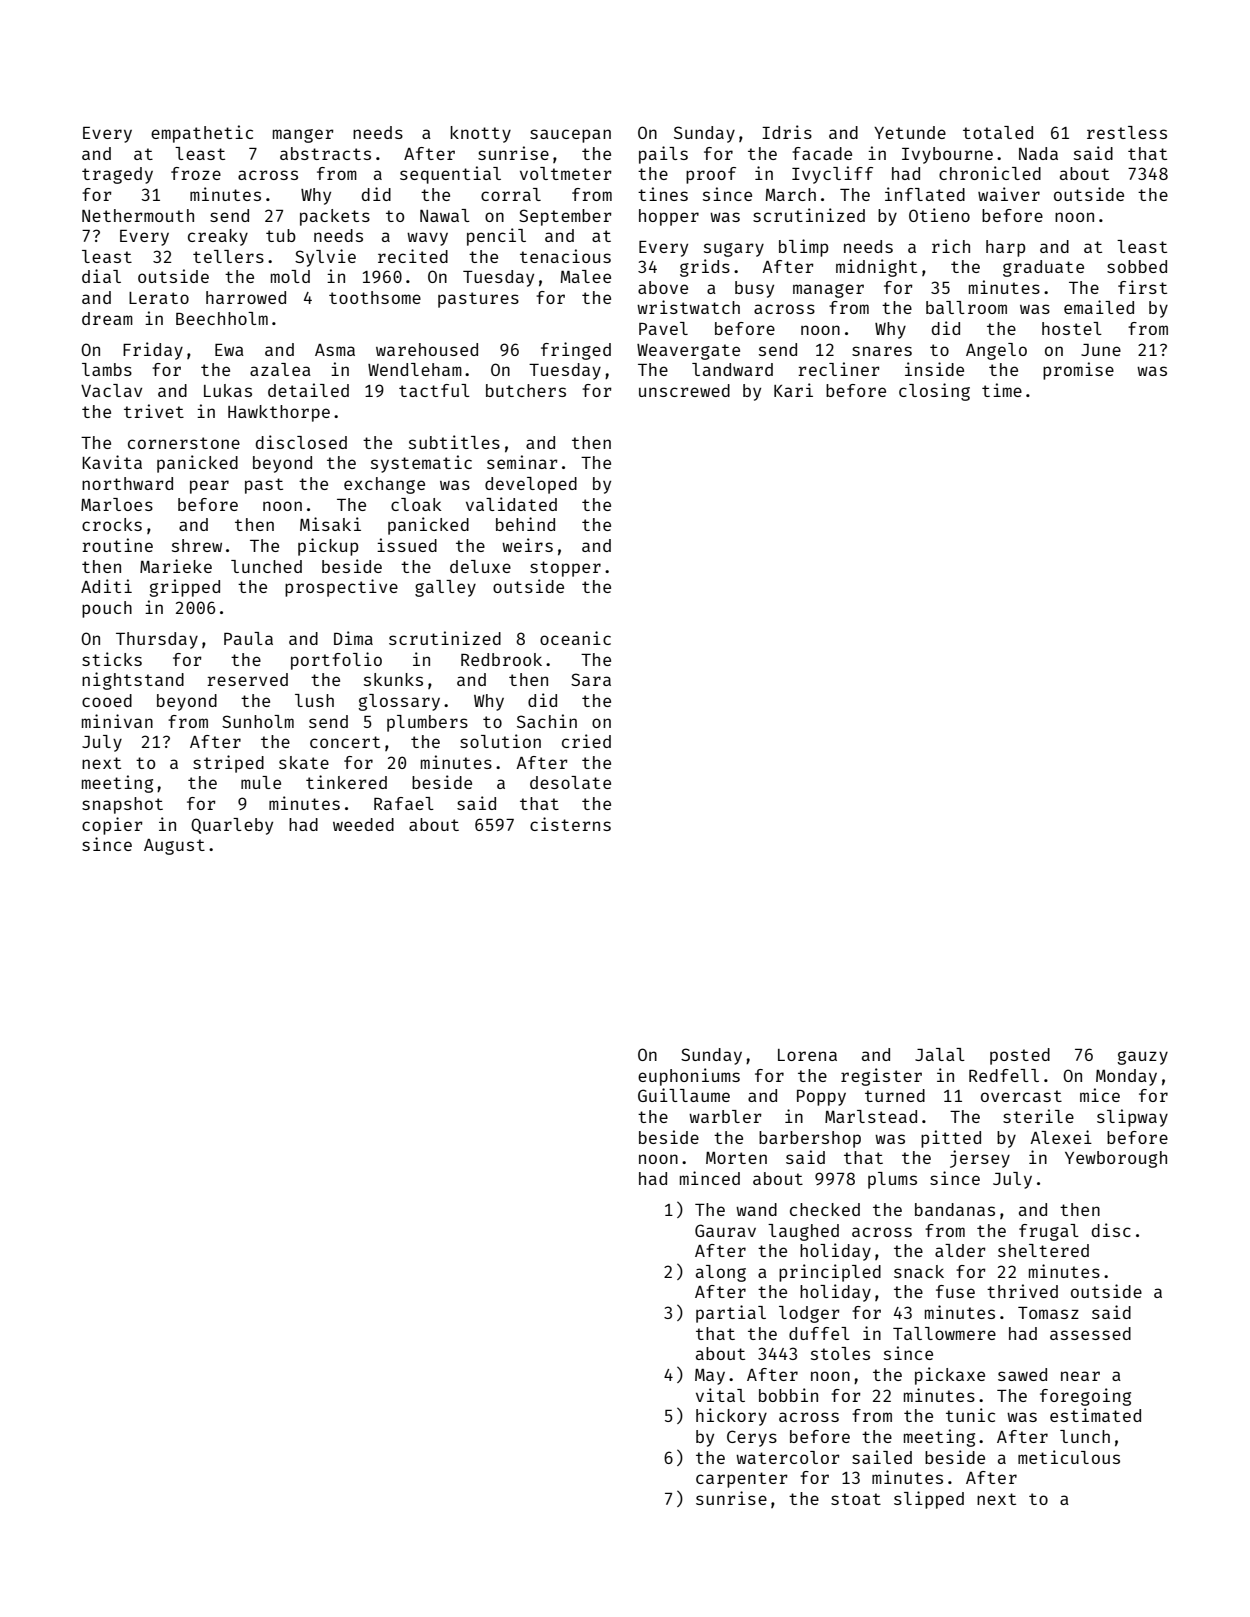 This screenshot has width=1250, height=1617. What do you see at coordinates (565, 569) in the screenshot?
I see `stopper` at bounding box center [565, 569].
